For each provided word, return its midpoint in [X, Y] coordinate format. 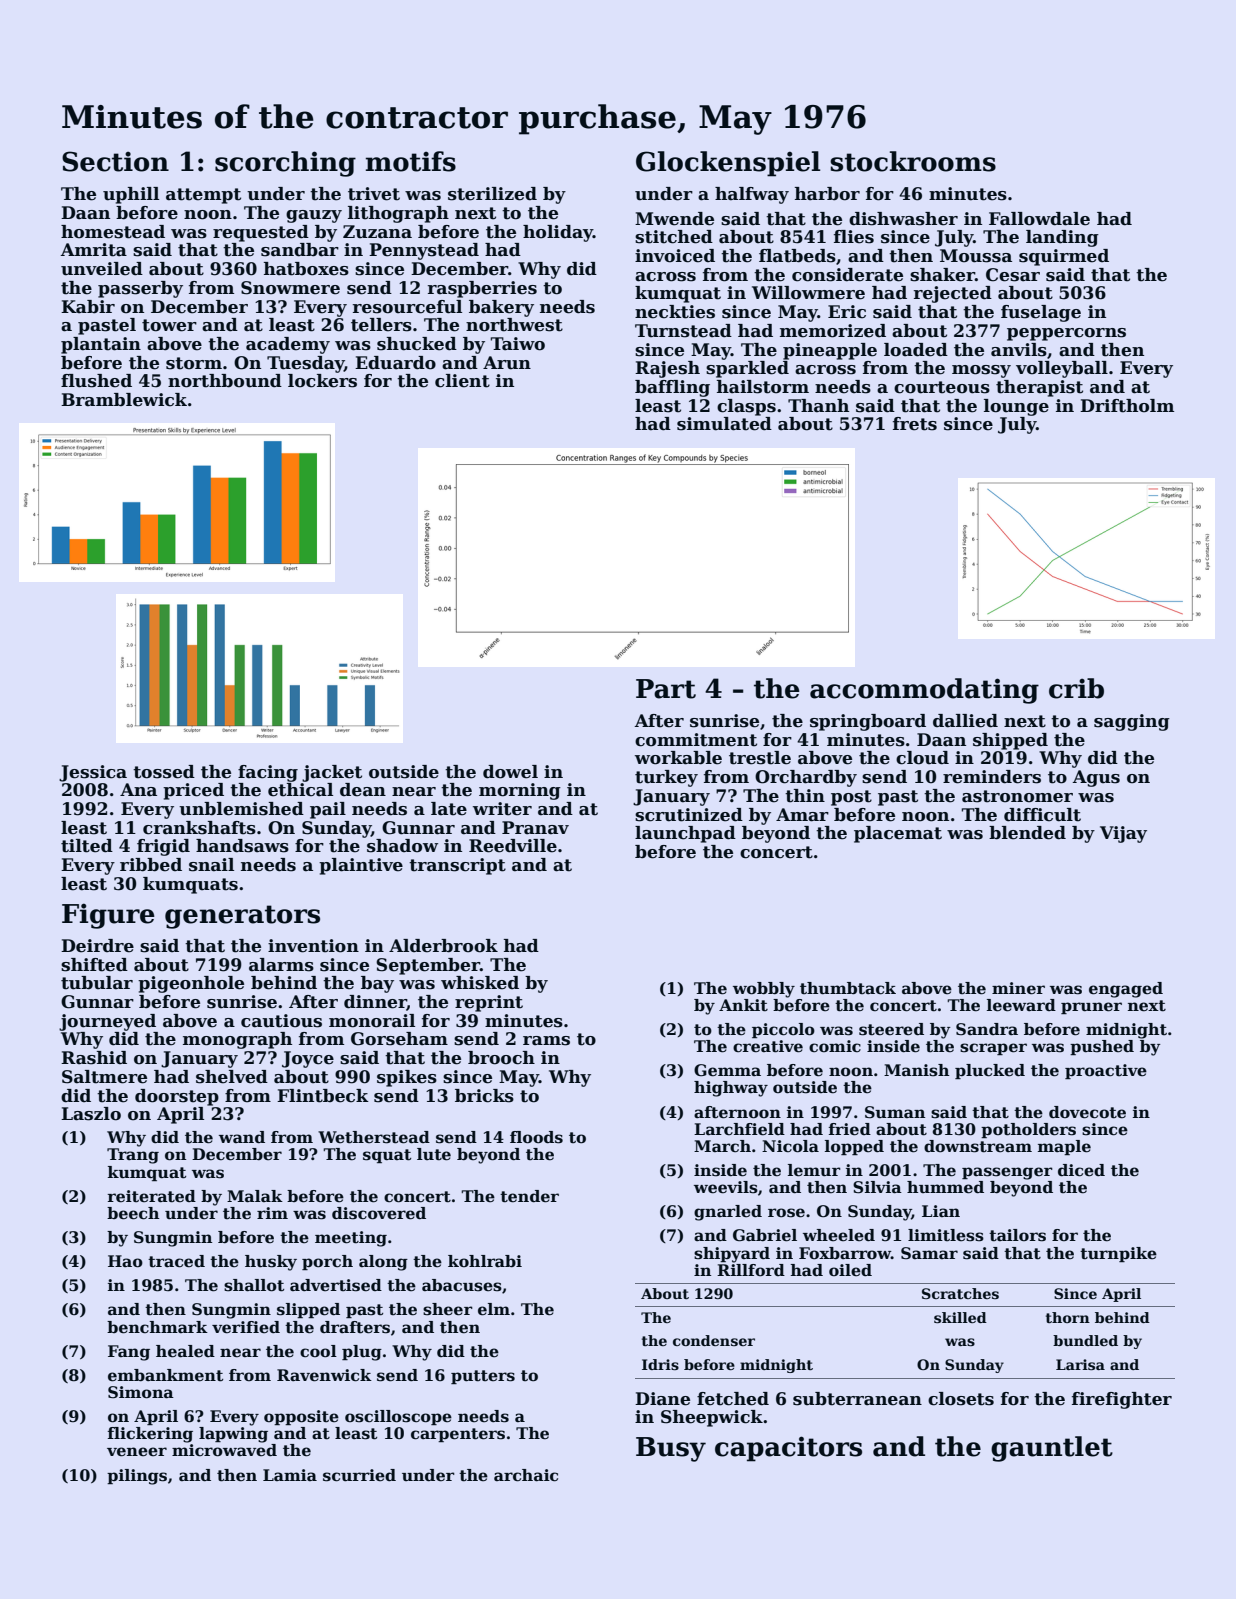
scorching [285, 164]
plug [362, 1353]
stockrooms [913, 161]
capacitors [788, 1449]
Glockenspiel [728, 164]
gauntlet [1052, 1449]
